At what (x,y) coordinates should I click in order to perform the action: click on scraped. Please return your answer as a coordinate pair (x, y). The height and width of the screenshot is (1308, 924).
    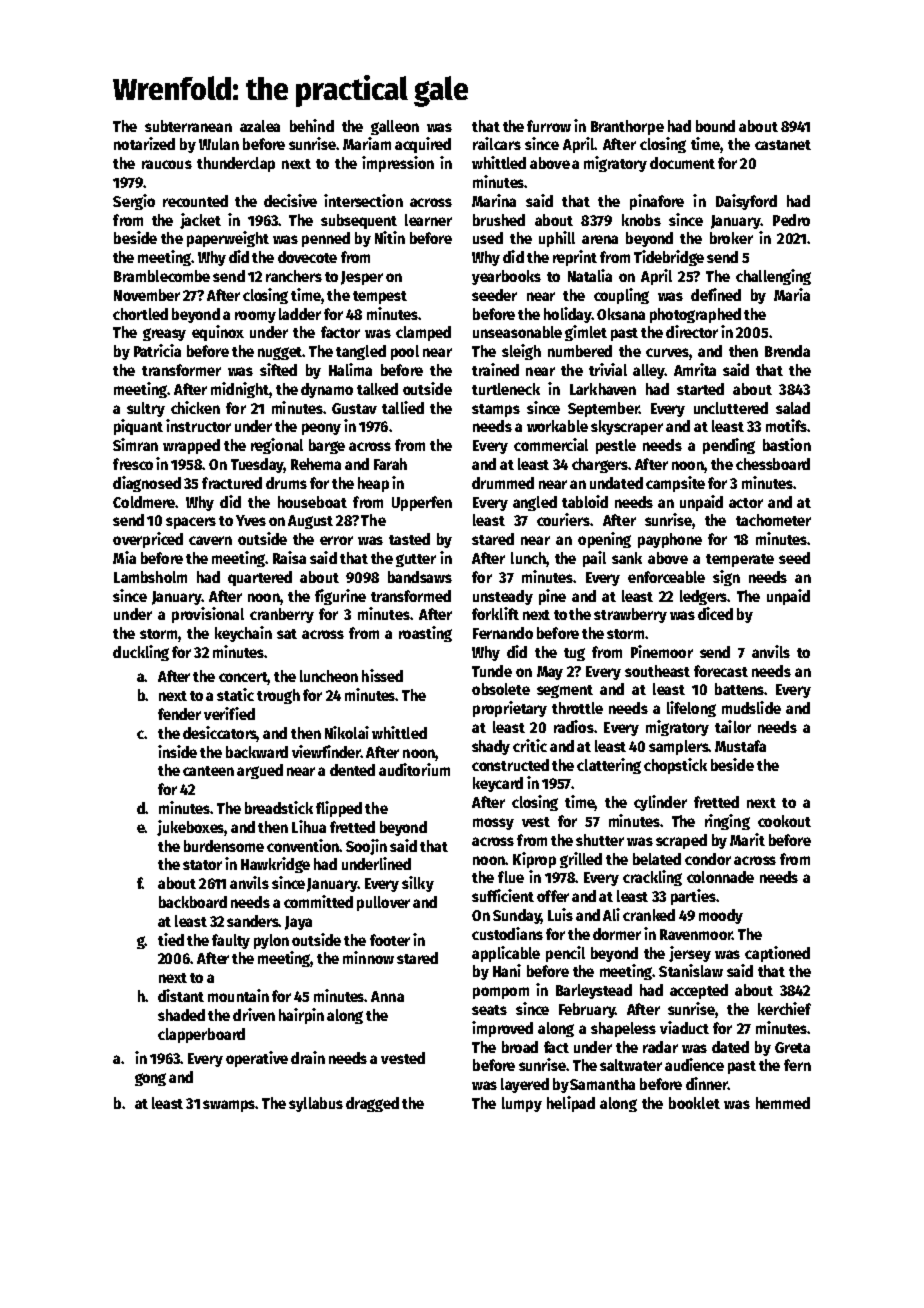
    Looking at the image, I should click on (681, 841).
